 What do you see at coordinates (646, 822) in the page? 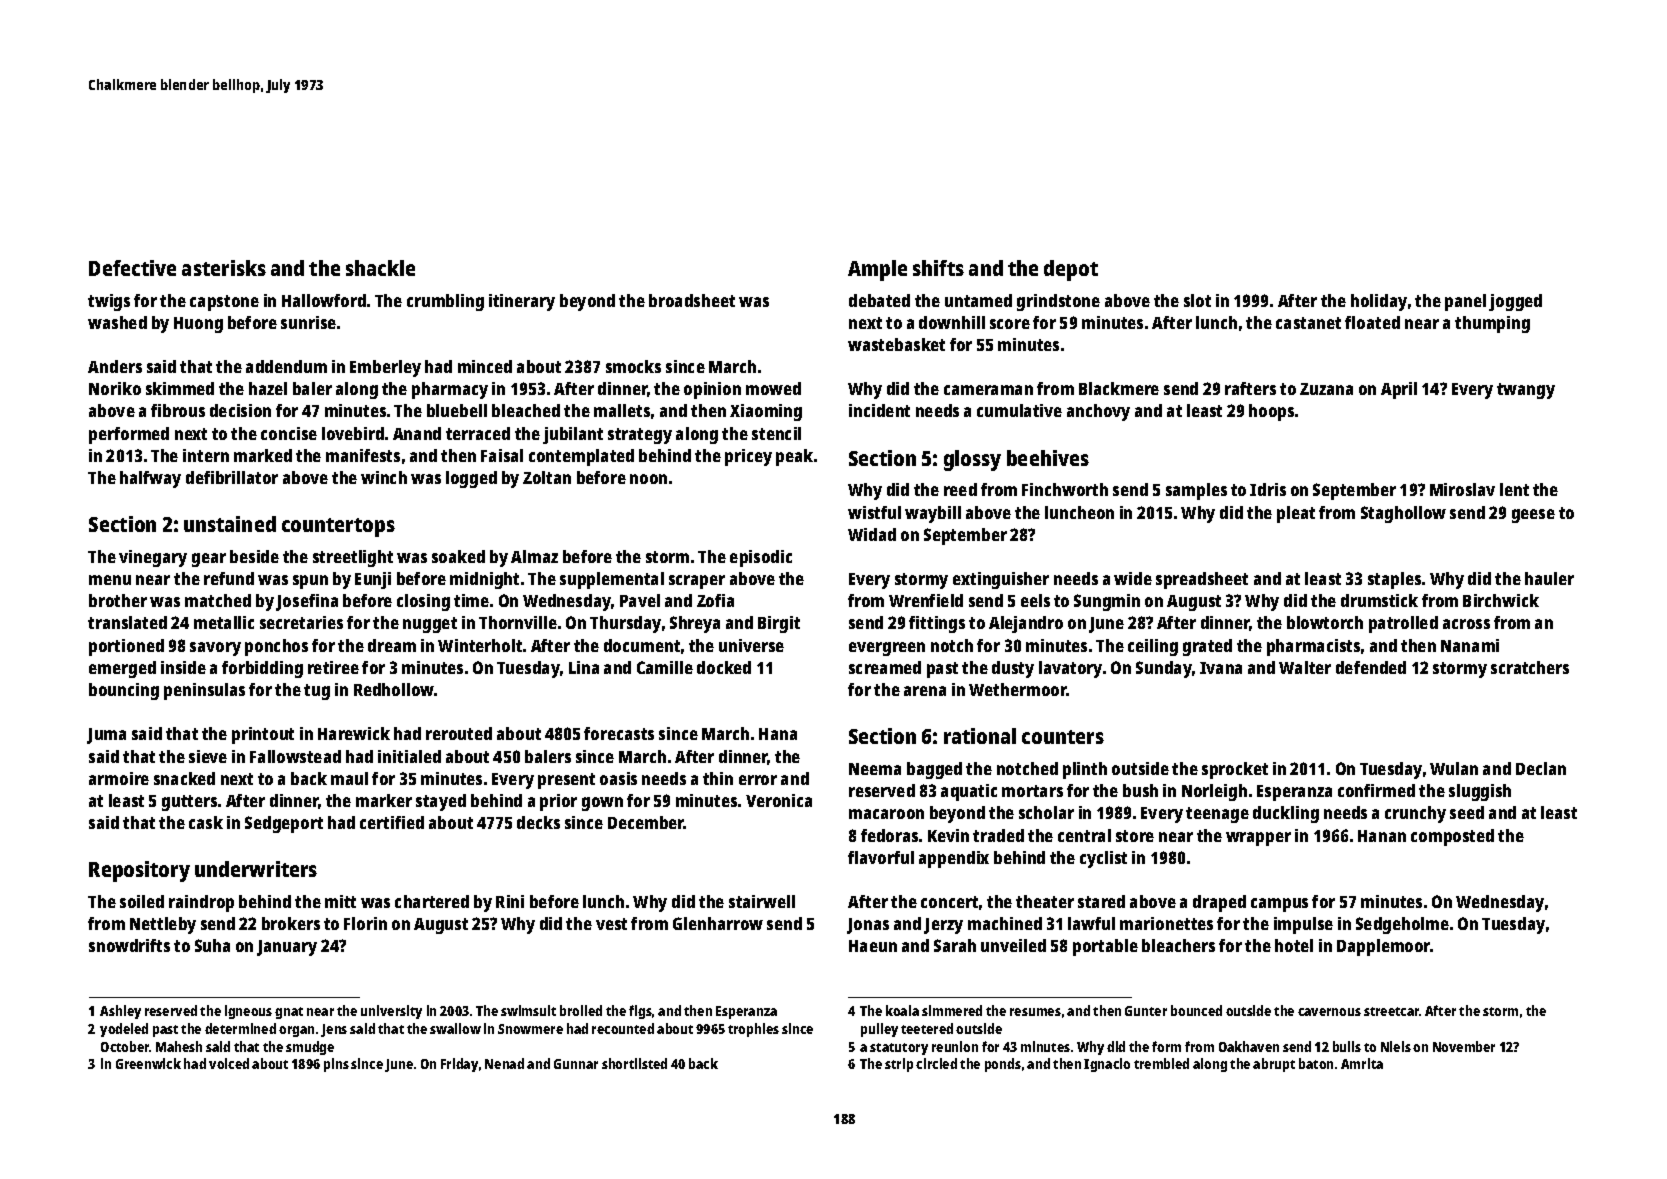
I see `December` at bounding box center [646, 822].
